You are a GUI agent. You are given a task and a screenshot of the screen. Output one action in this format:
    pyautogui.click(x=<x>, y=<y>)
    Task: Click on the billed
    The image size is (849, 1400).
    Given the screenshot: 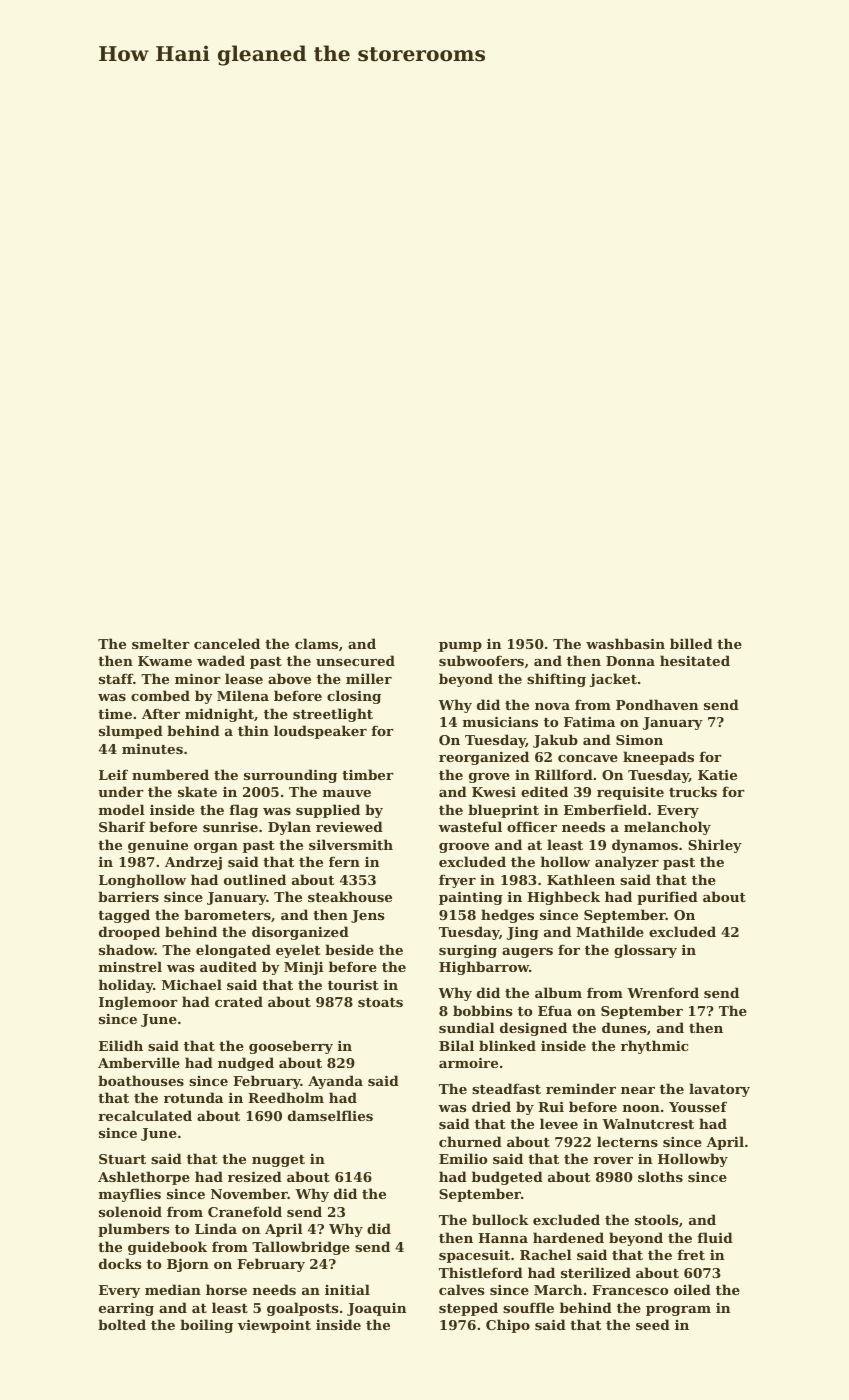 What is the action you would take?
    pyautogui.click(x=691, y=643)
